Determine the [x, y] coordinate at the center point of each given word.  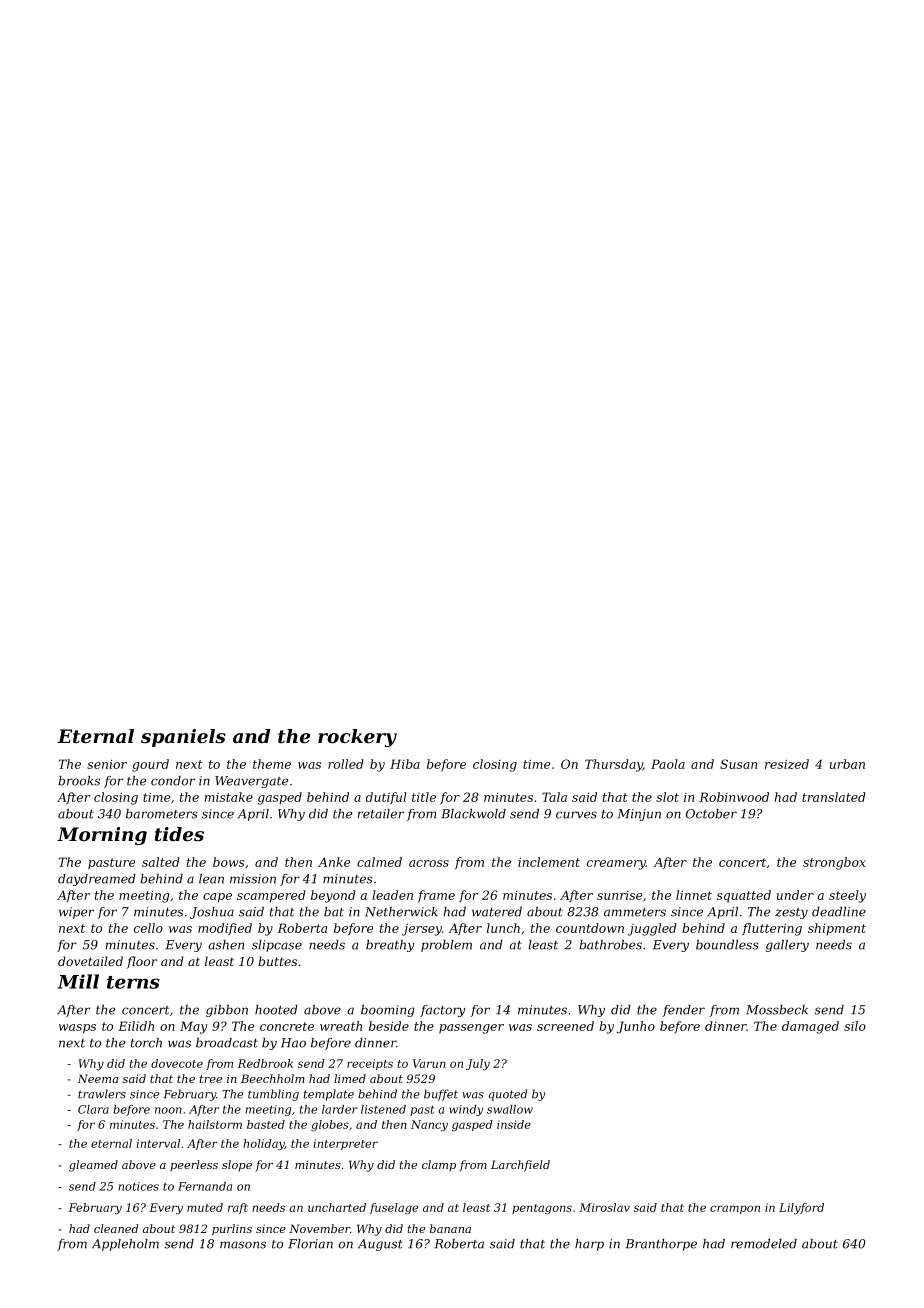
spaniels [183, 738]
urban [847, 764]
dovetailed [90, 961]
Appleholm [125, 1245]
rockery [357, 738]
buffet [441, 1095]
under [795, 895]
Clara [93, 1109]
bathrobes [610, 945]
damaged [810, 1027]
